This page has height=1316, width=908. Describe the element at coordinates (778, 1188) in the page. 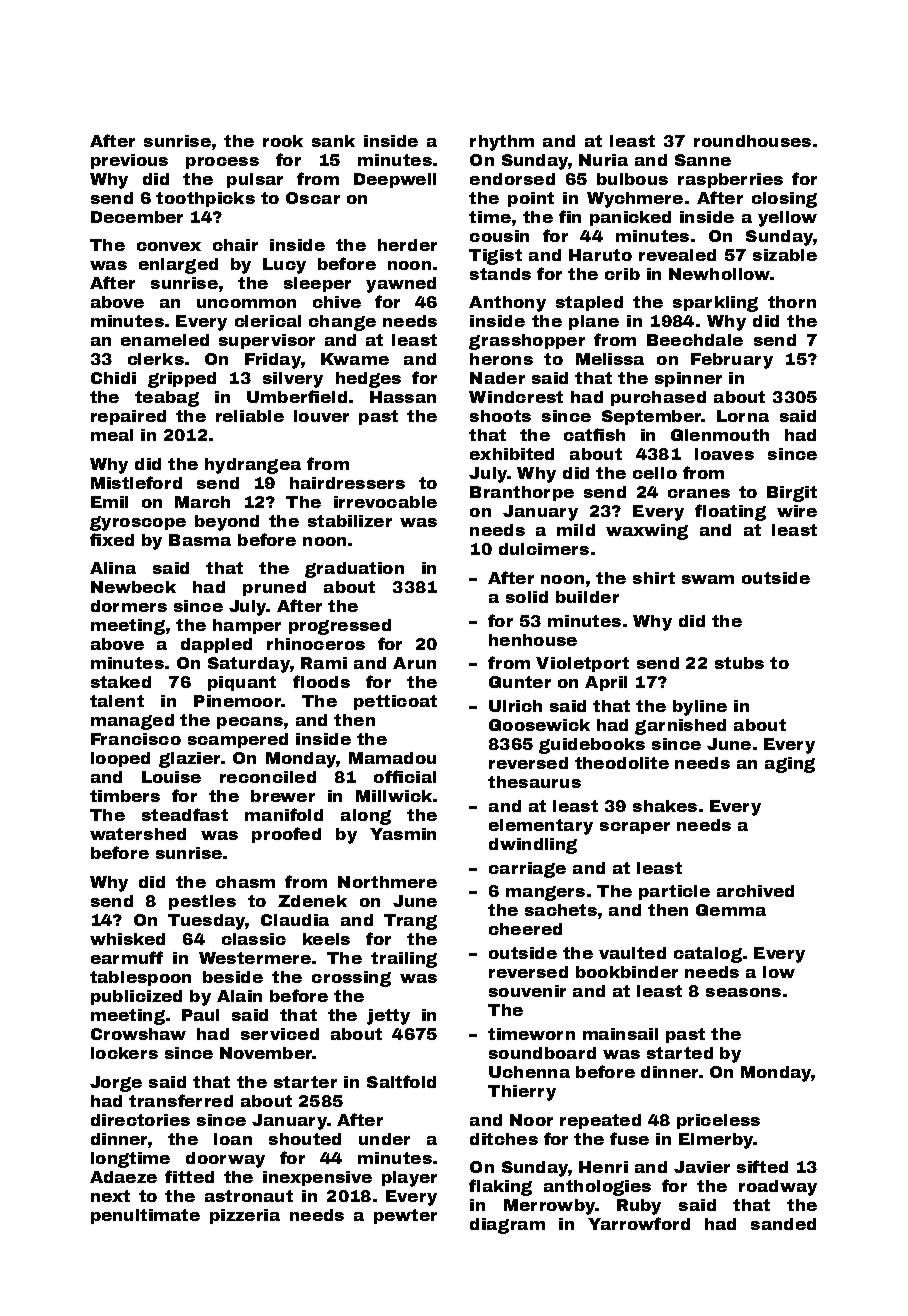

I see `roadway` at that location.
